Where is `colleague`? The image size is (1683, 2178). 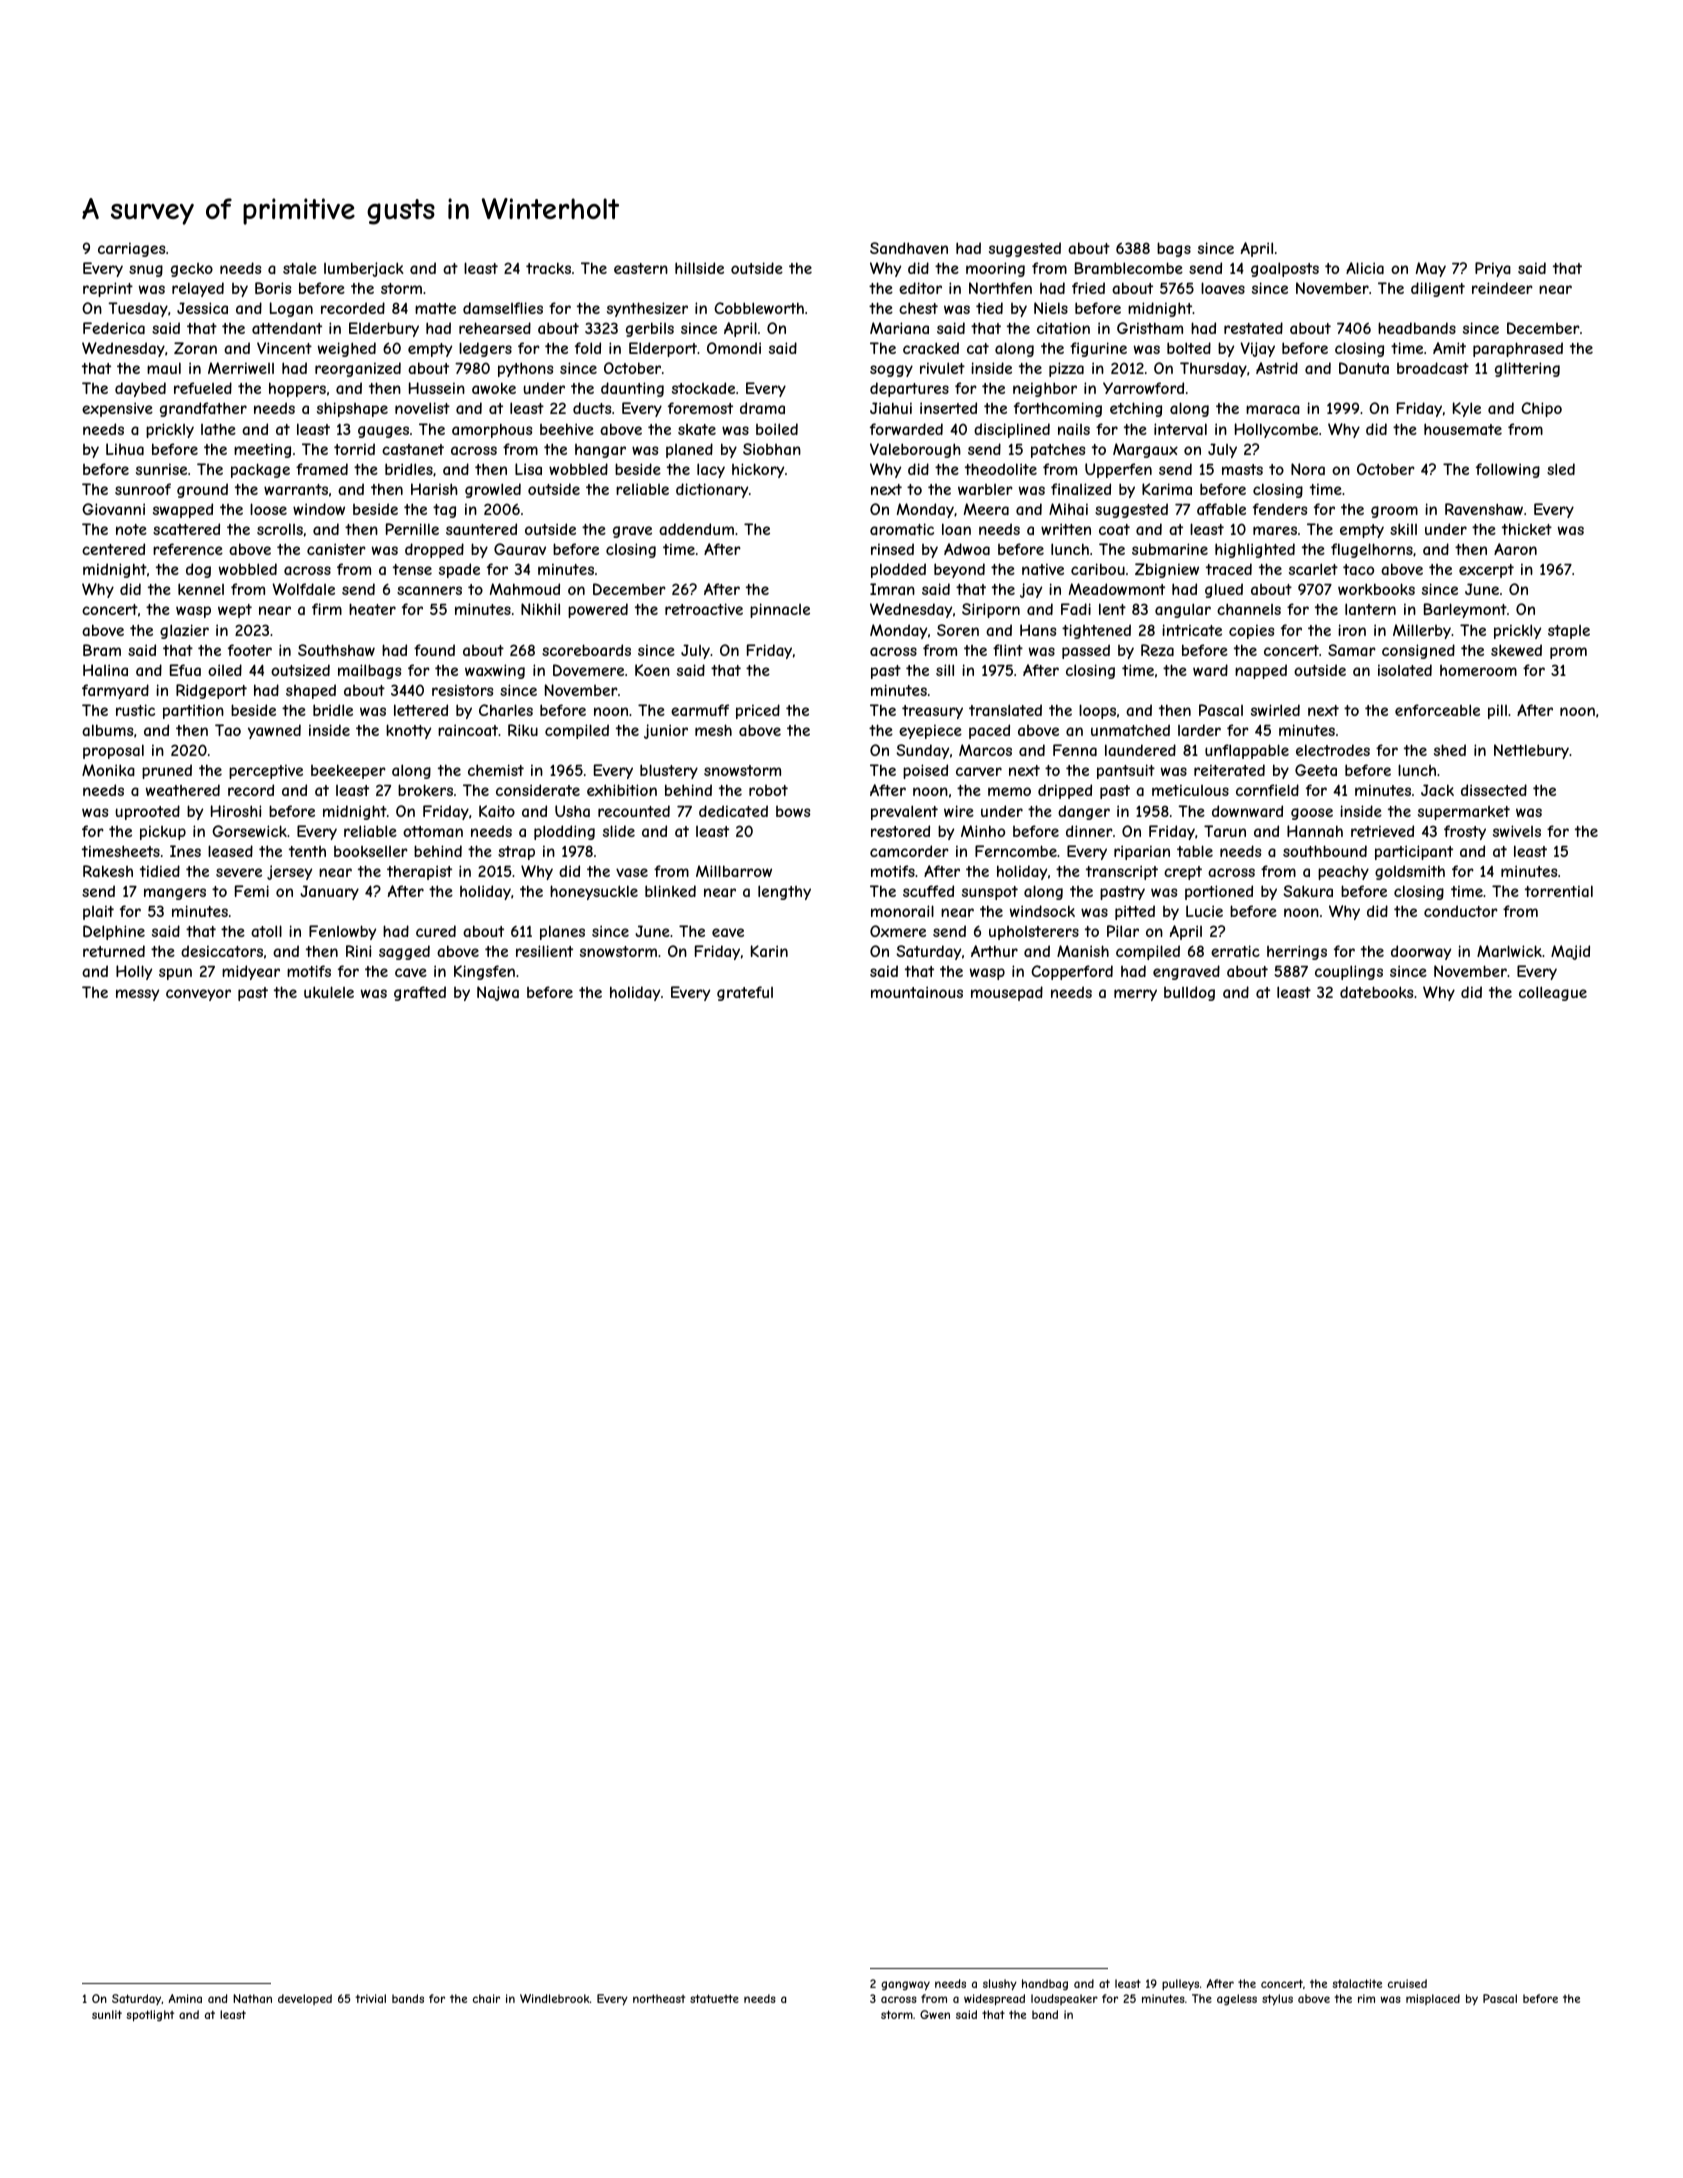 colleague is located at coordinates (1553, 993).
